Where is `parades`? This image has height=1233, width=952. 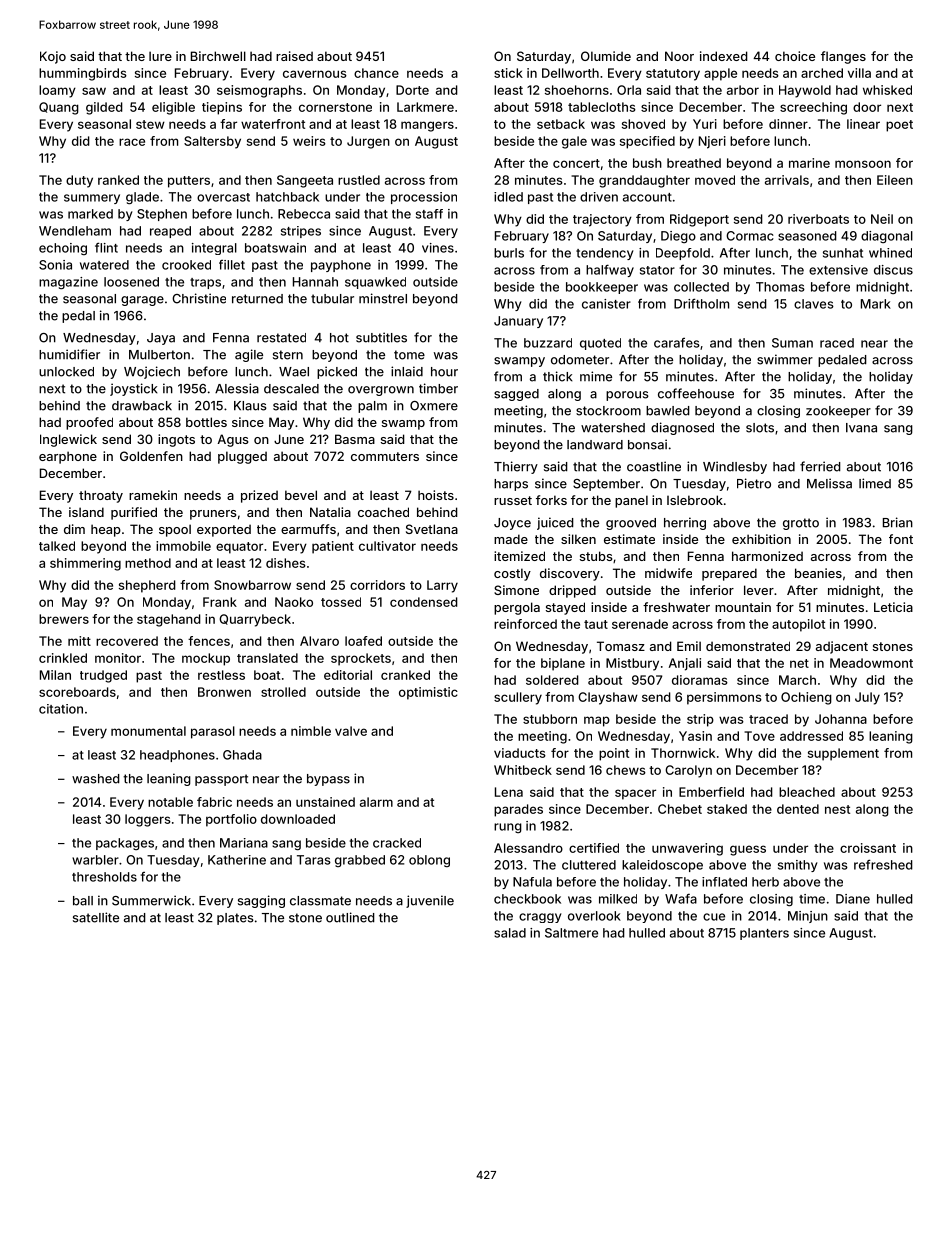 parades is located at coordinates (518, 810).
